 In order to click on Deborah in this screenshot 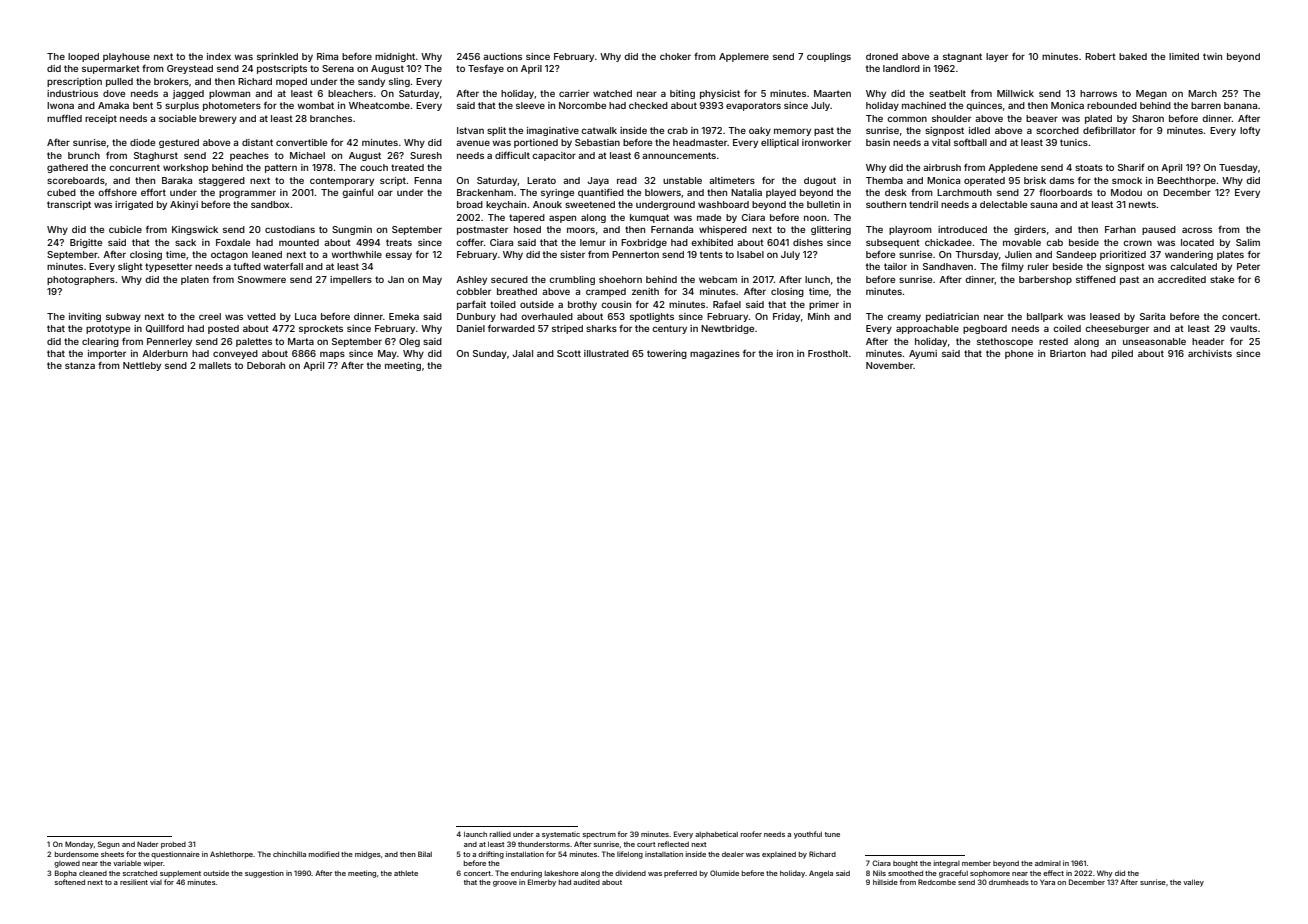, I will do `click(266, 365)`.
